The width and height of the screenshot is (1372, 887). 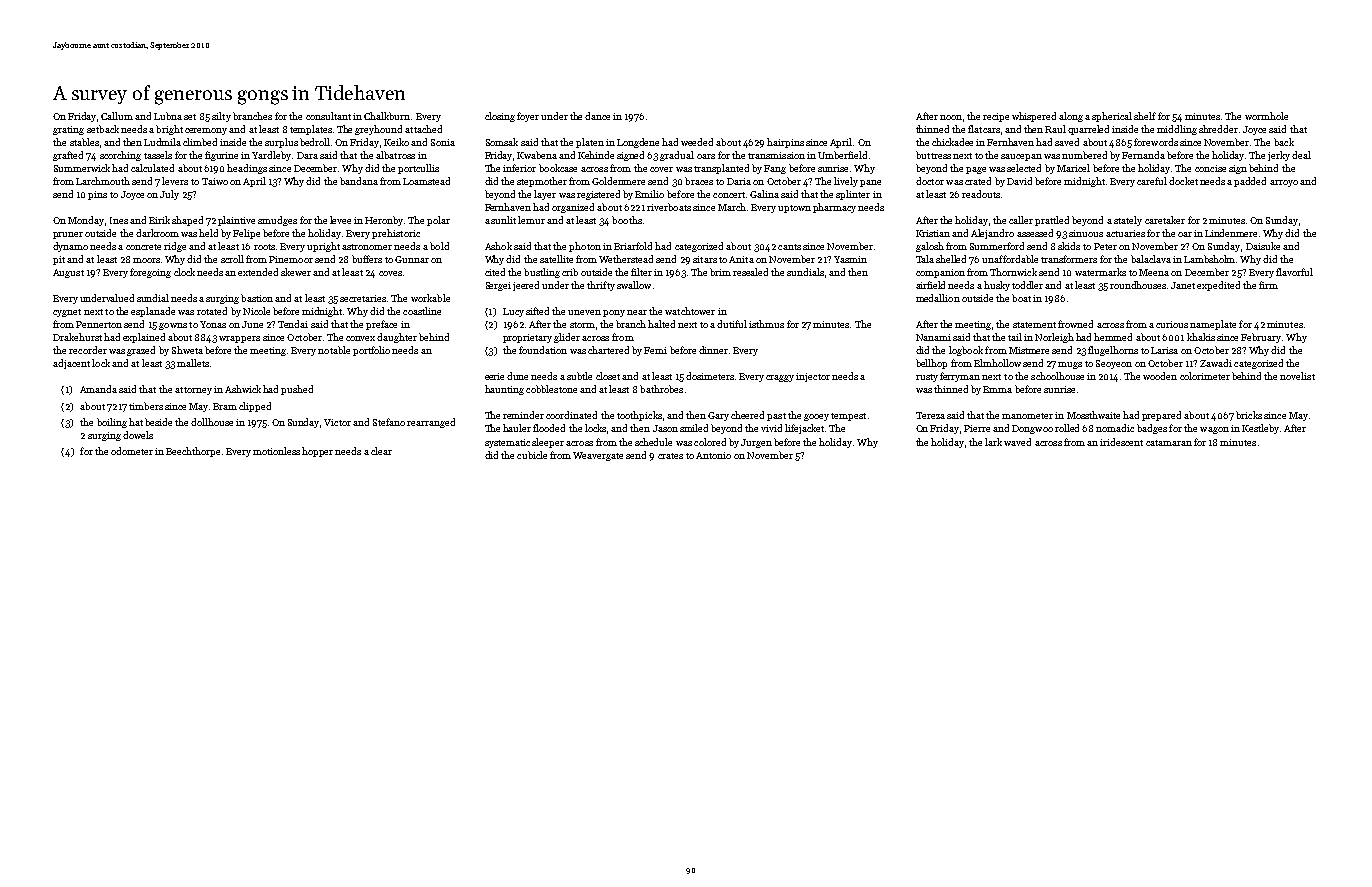 What do you see at coordinates (117, 116) in the screenshot?
I see `Callum` at bounding box center [117, 116].
